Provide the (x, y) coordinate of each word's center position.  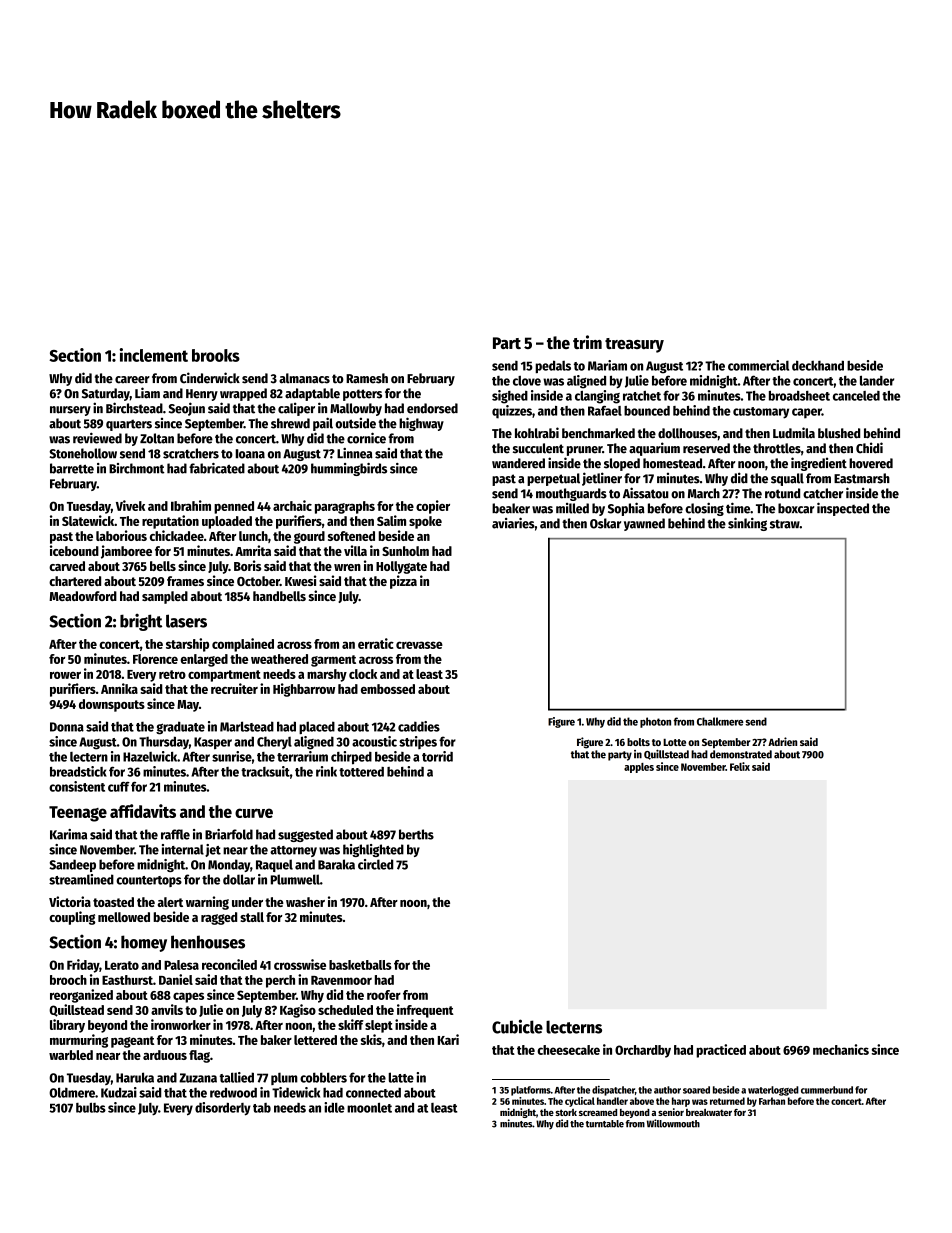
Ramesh (367, 378)
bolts (638, 742)
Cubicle (517, 1026)
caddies (419, 726)
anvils (167, 1009)
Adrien (782, 741)
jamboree (126, 552)
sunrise (232, 756)
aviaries (513, 523)
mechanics (841, 1049)
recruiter (234, 688)
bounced (647, 411)
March (704, 493)
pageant (132, 1042)
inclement (154, 355)
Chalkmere (720, 721)
